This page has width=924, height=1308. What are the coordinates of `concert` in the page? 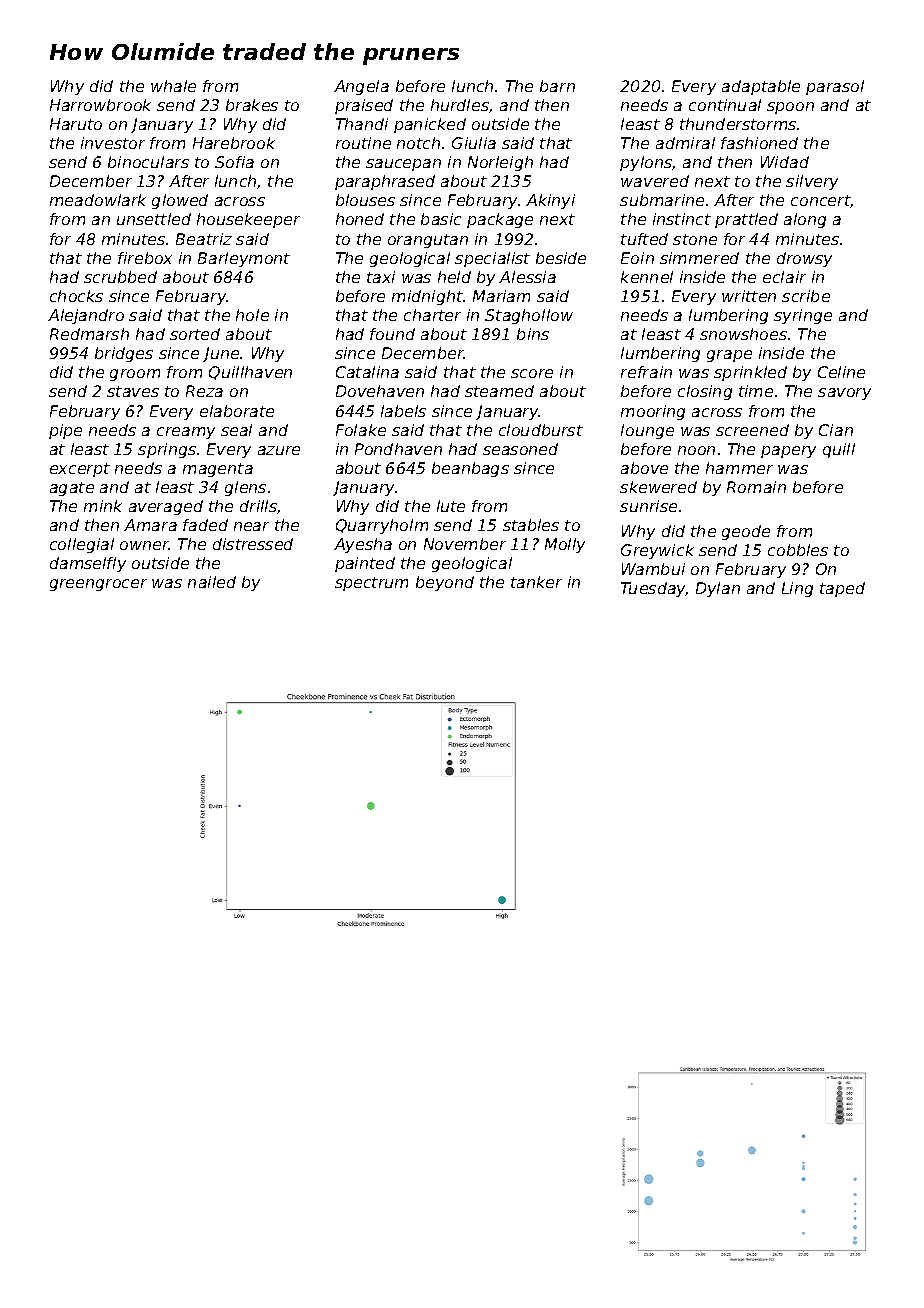 It's located at (821, 201).
